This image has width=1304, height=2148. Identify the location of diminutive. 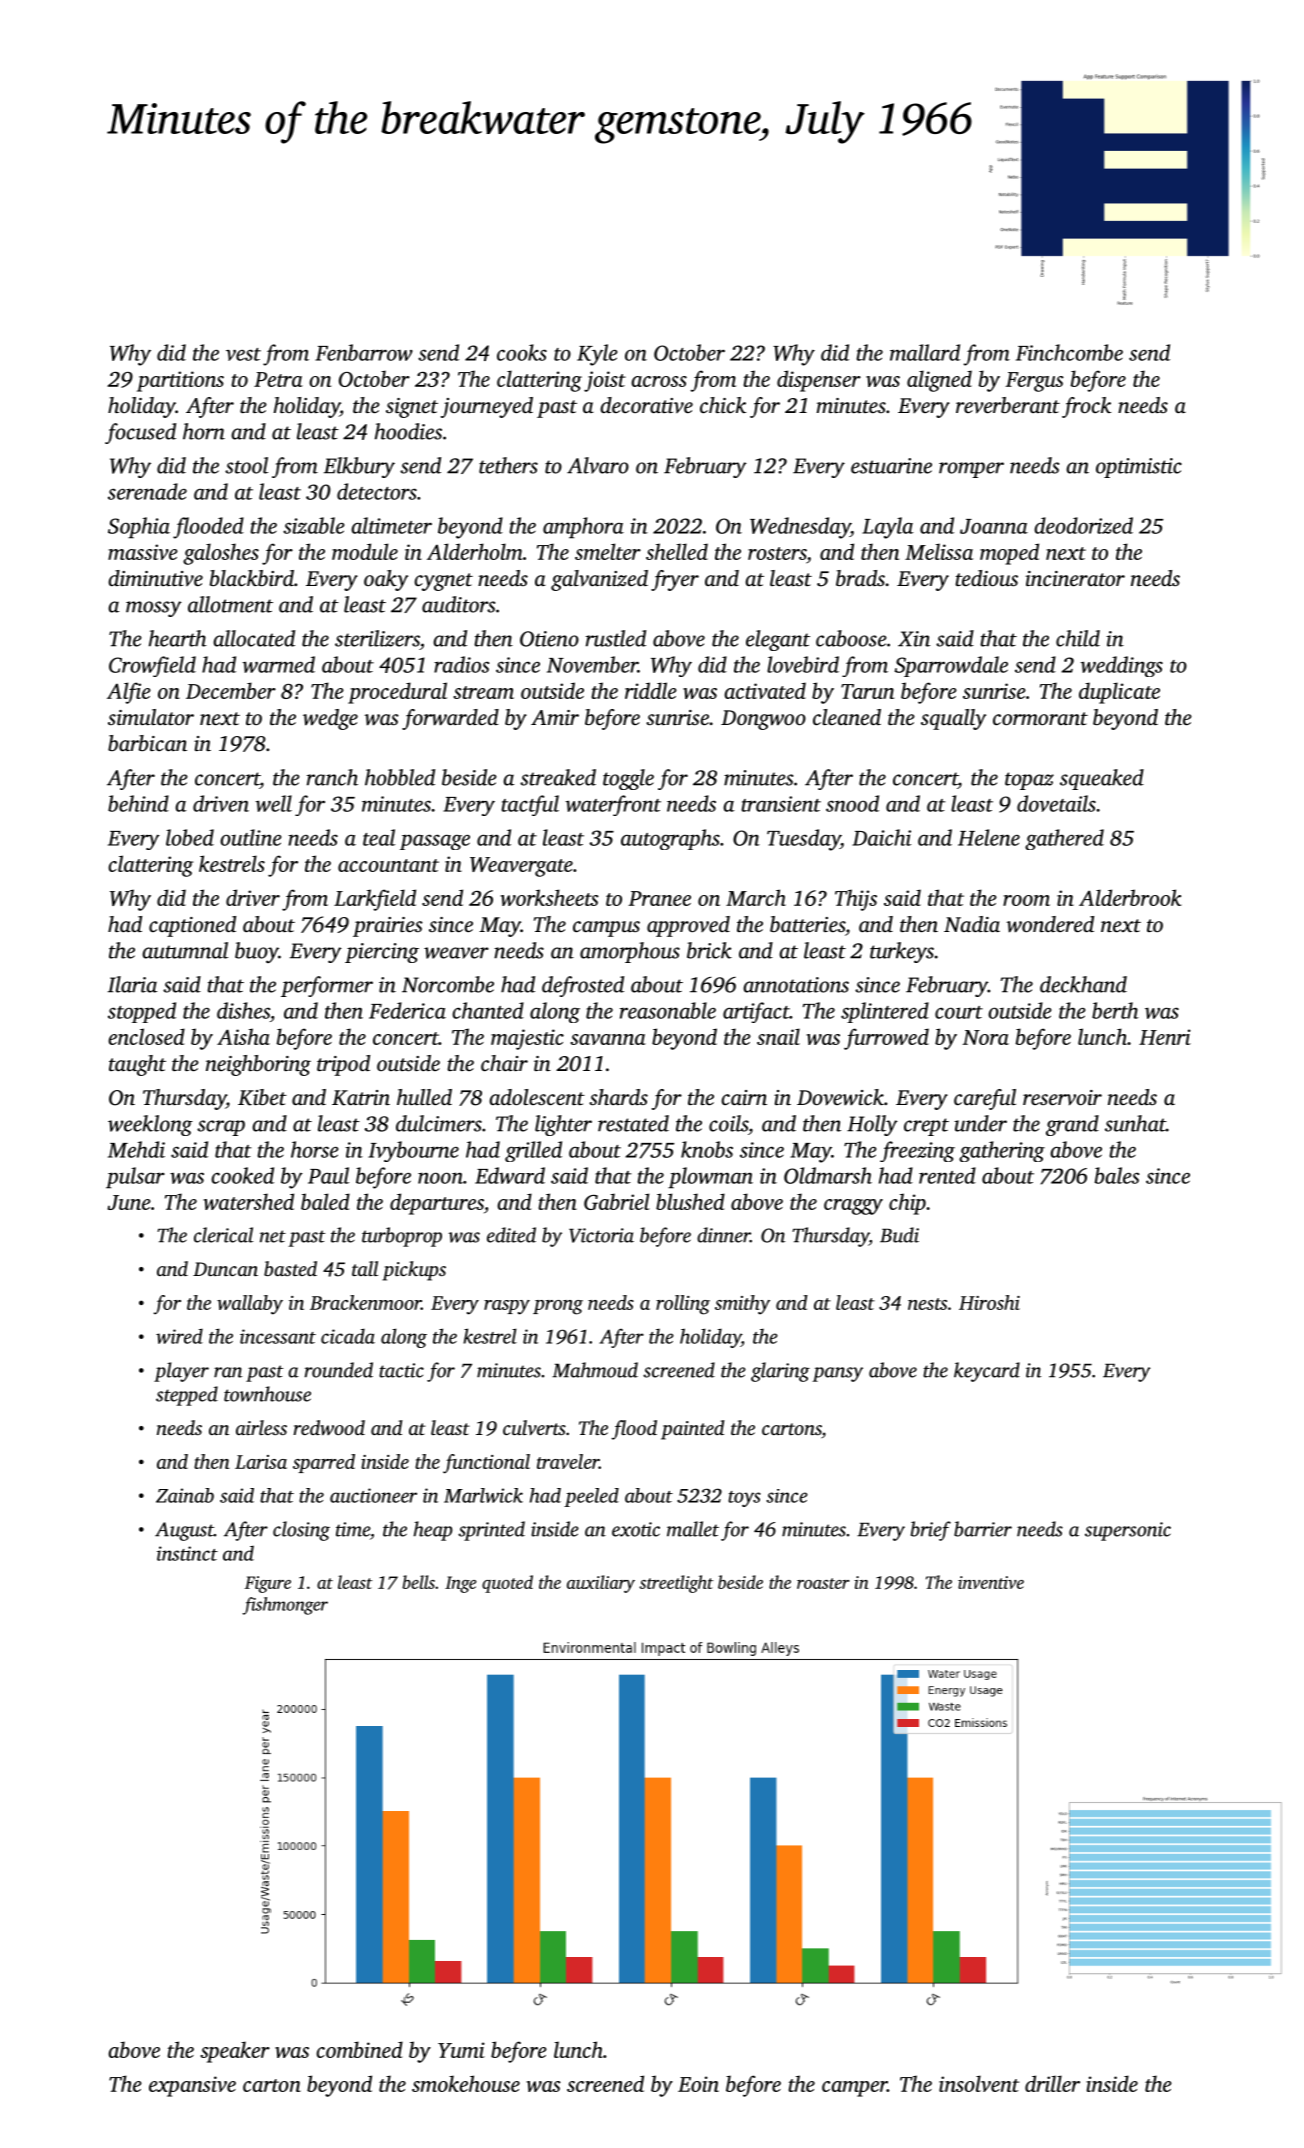
(155, 578).
